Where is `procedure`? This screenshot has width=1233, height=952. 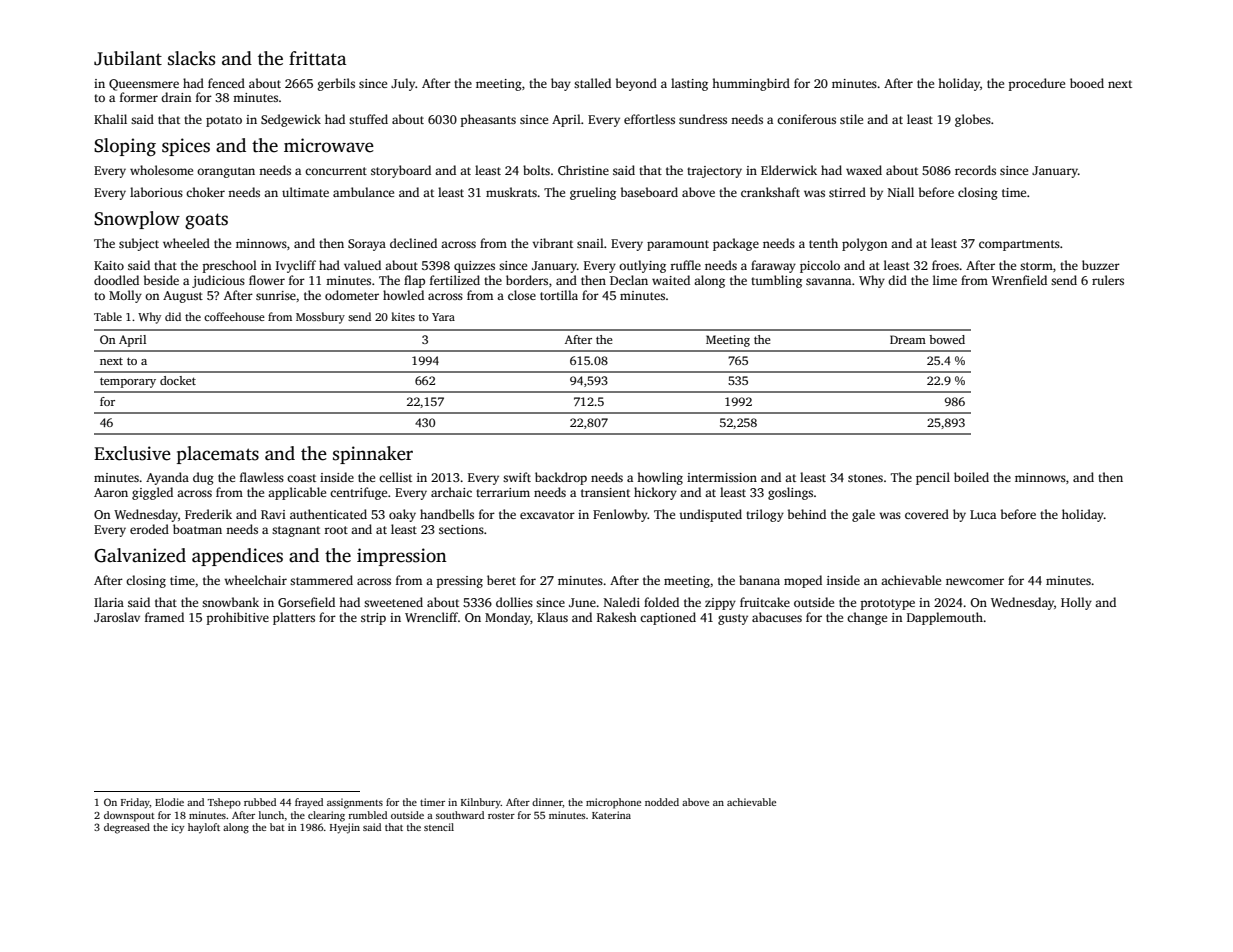
procedure is located at coordinates (1036, 84).
